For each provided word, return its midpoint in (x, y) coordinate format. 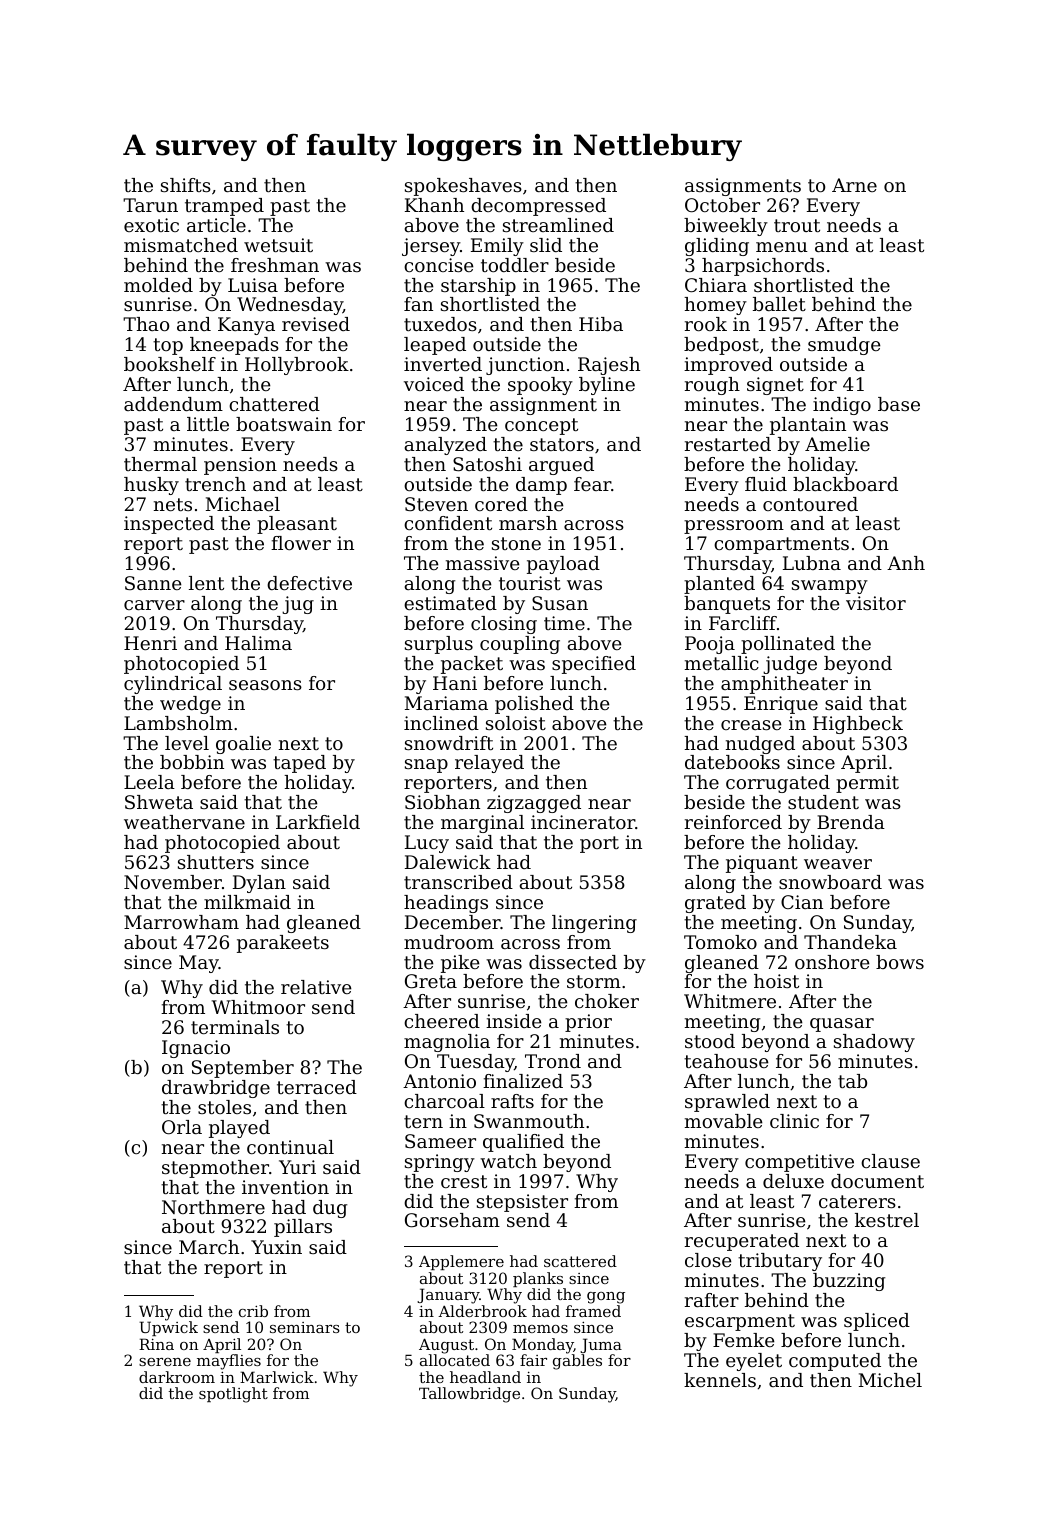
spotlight (233, 1395)
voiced (434, 384)
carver (154, 605)
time (564, 623)
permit (867, 784)
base (899, 404)
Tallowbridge (469, 1395)
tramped (224, 207)
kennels (720, 1380)
